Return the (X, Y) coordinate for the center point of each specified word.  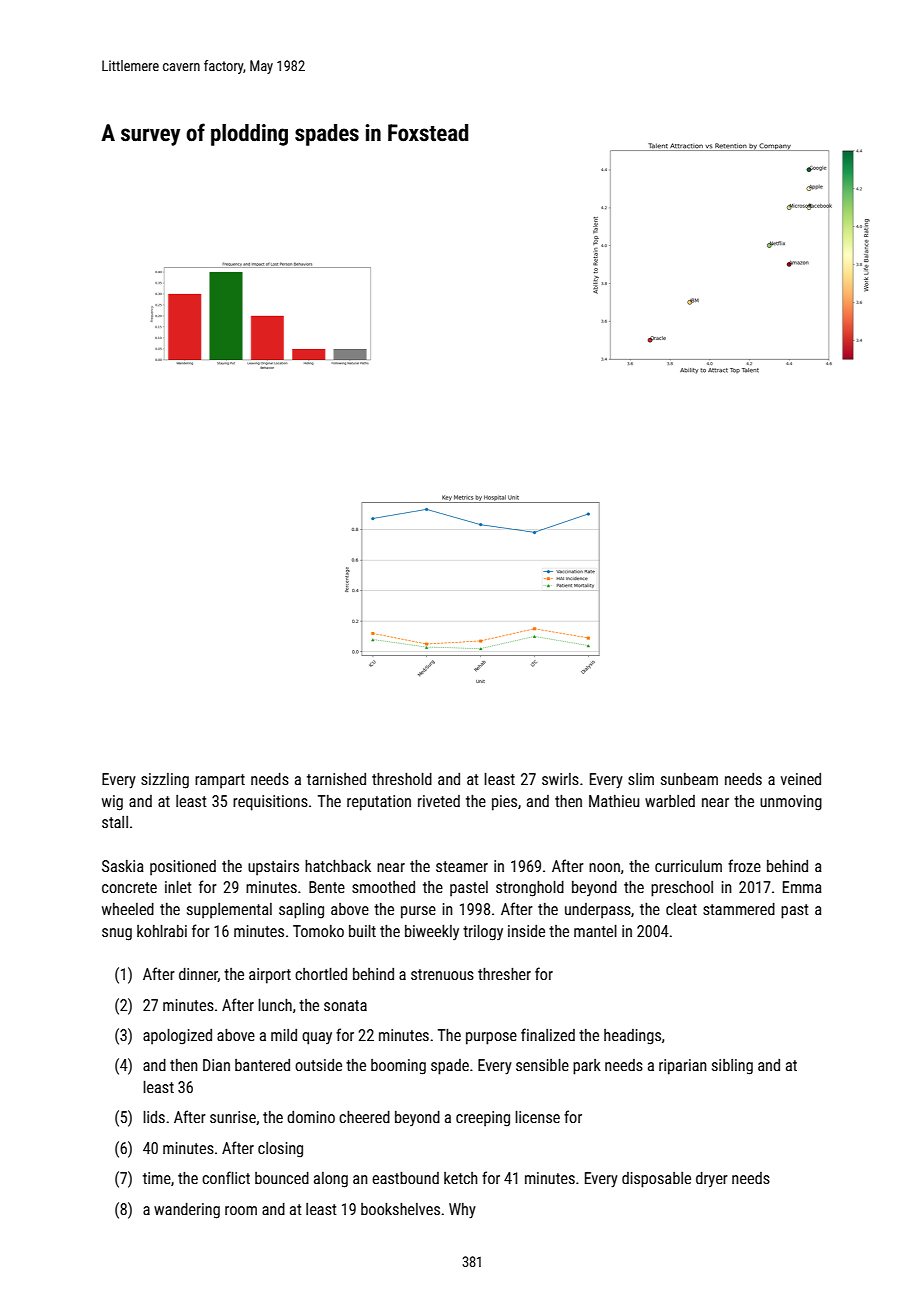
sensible (542, 1065)
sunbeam (689, 779)
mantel (595, 931)
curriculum (688, 866)
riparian (683, 1067)
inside (526, 931)
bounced (282, 1178)
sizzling (165, 781)
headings (632, 1037)
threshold (402, 779)
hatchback (338, 866)
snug (117, 934)
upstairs (273, 868)
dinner (198, 975)
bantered (262, 1065)
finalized (548, 1034)
